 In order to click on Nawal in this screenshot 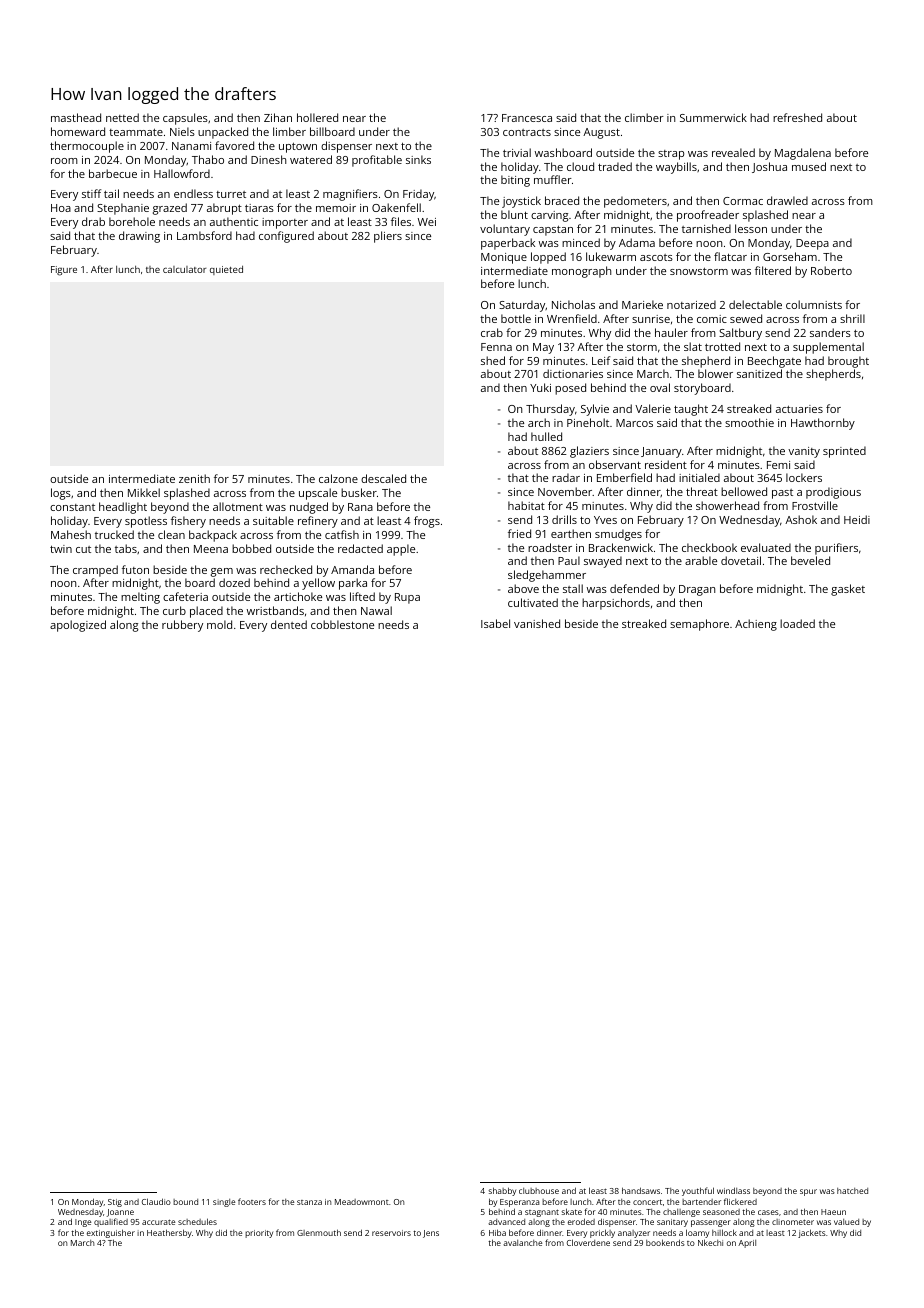, I will do `click(376, 610)`.
